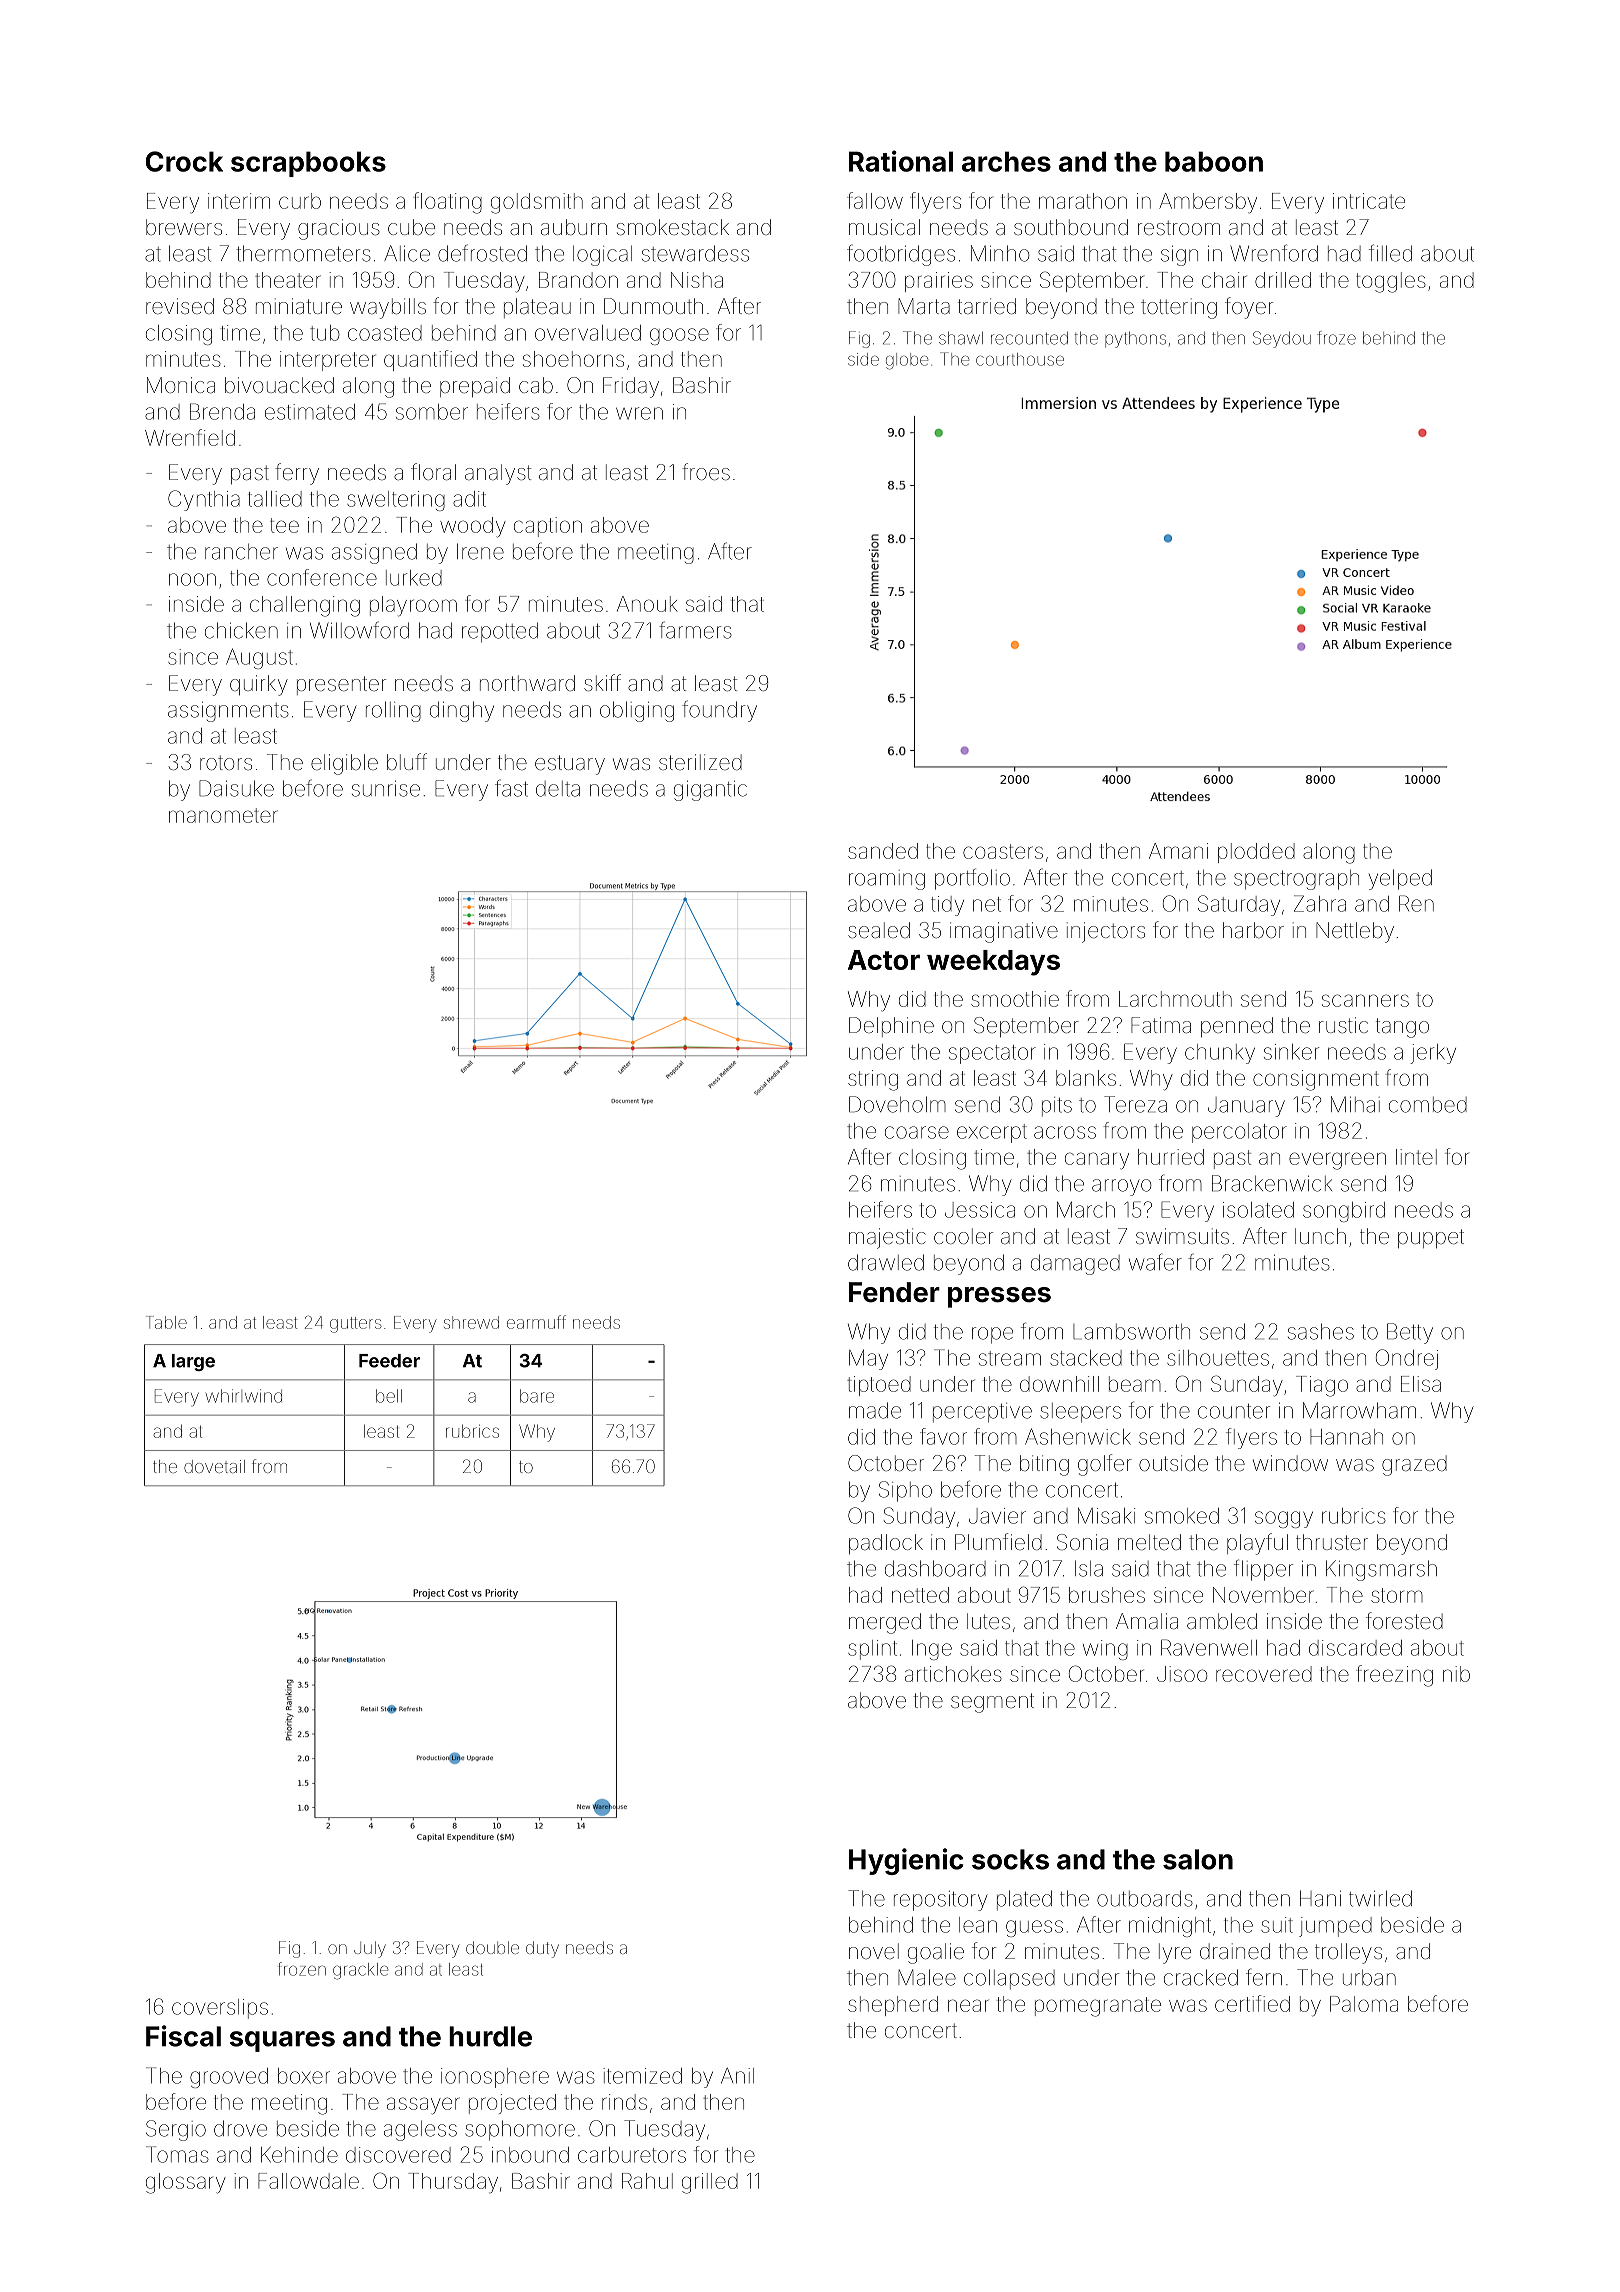  What do you see at coordinates (706, 471) in the page?
I see `froes` at bounding box center [706, 471].
